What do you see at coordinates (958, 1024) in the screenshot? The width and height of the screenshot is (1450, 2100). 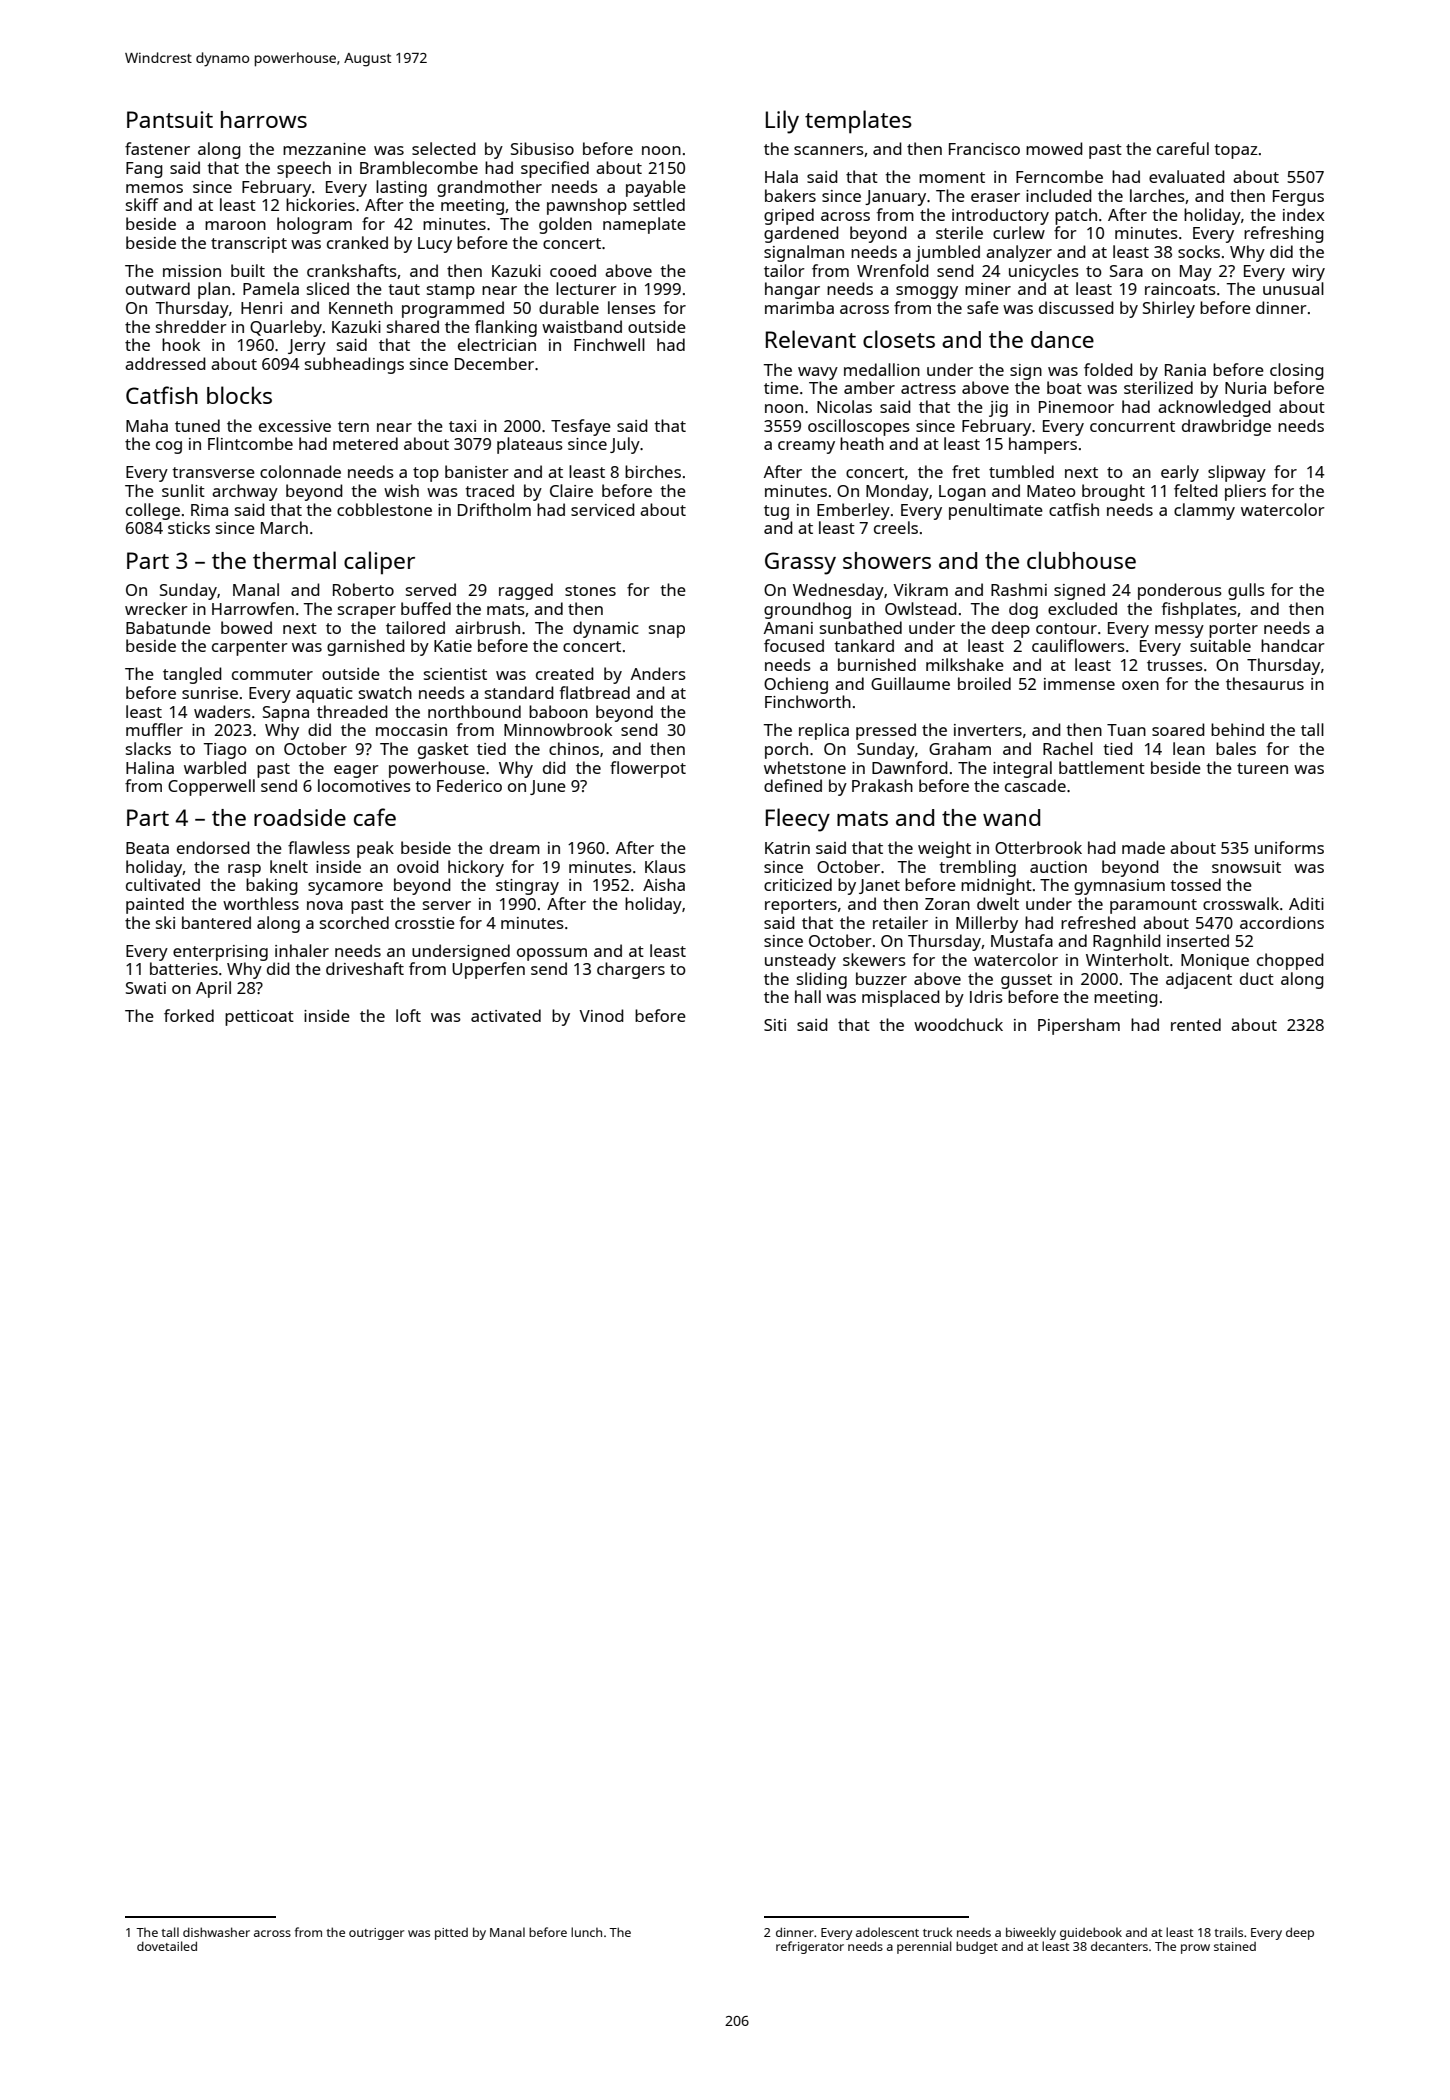 I see `woodchuck` at bounding box center [958, 1024].
